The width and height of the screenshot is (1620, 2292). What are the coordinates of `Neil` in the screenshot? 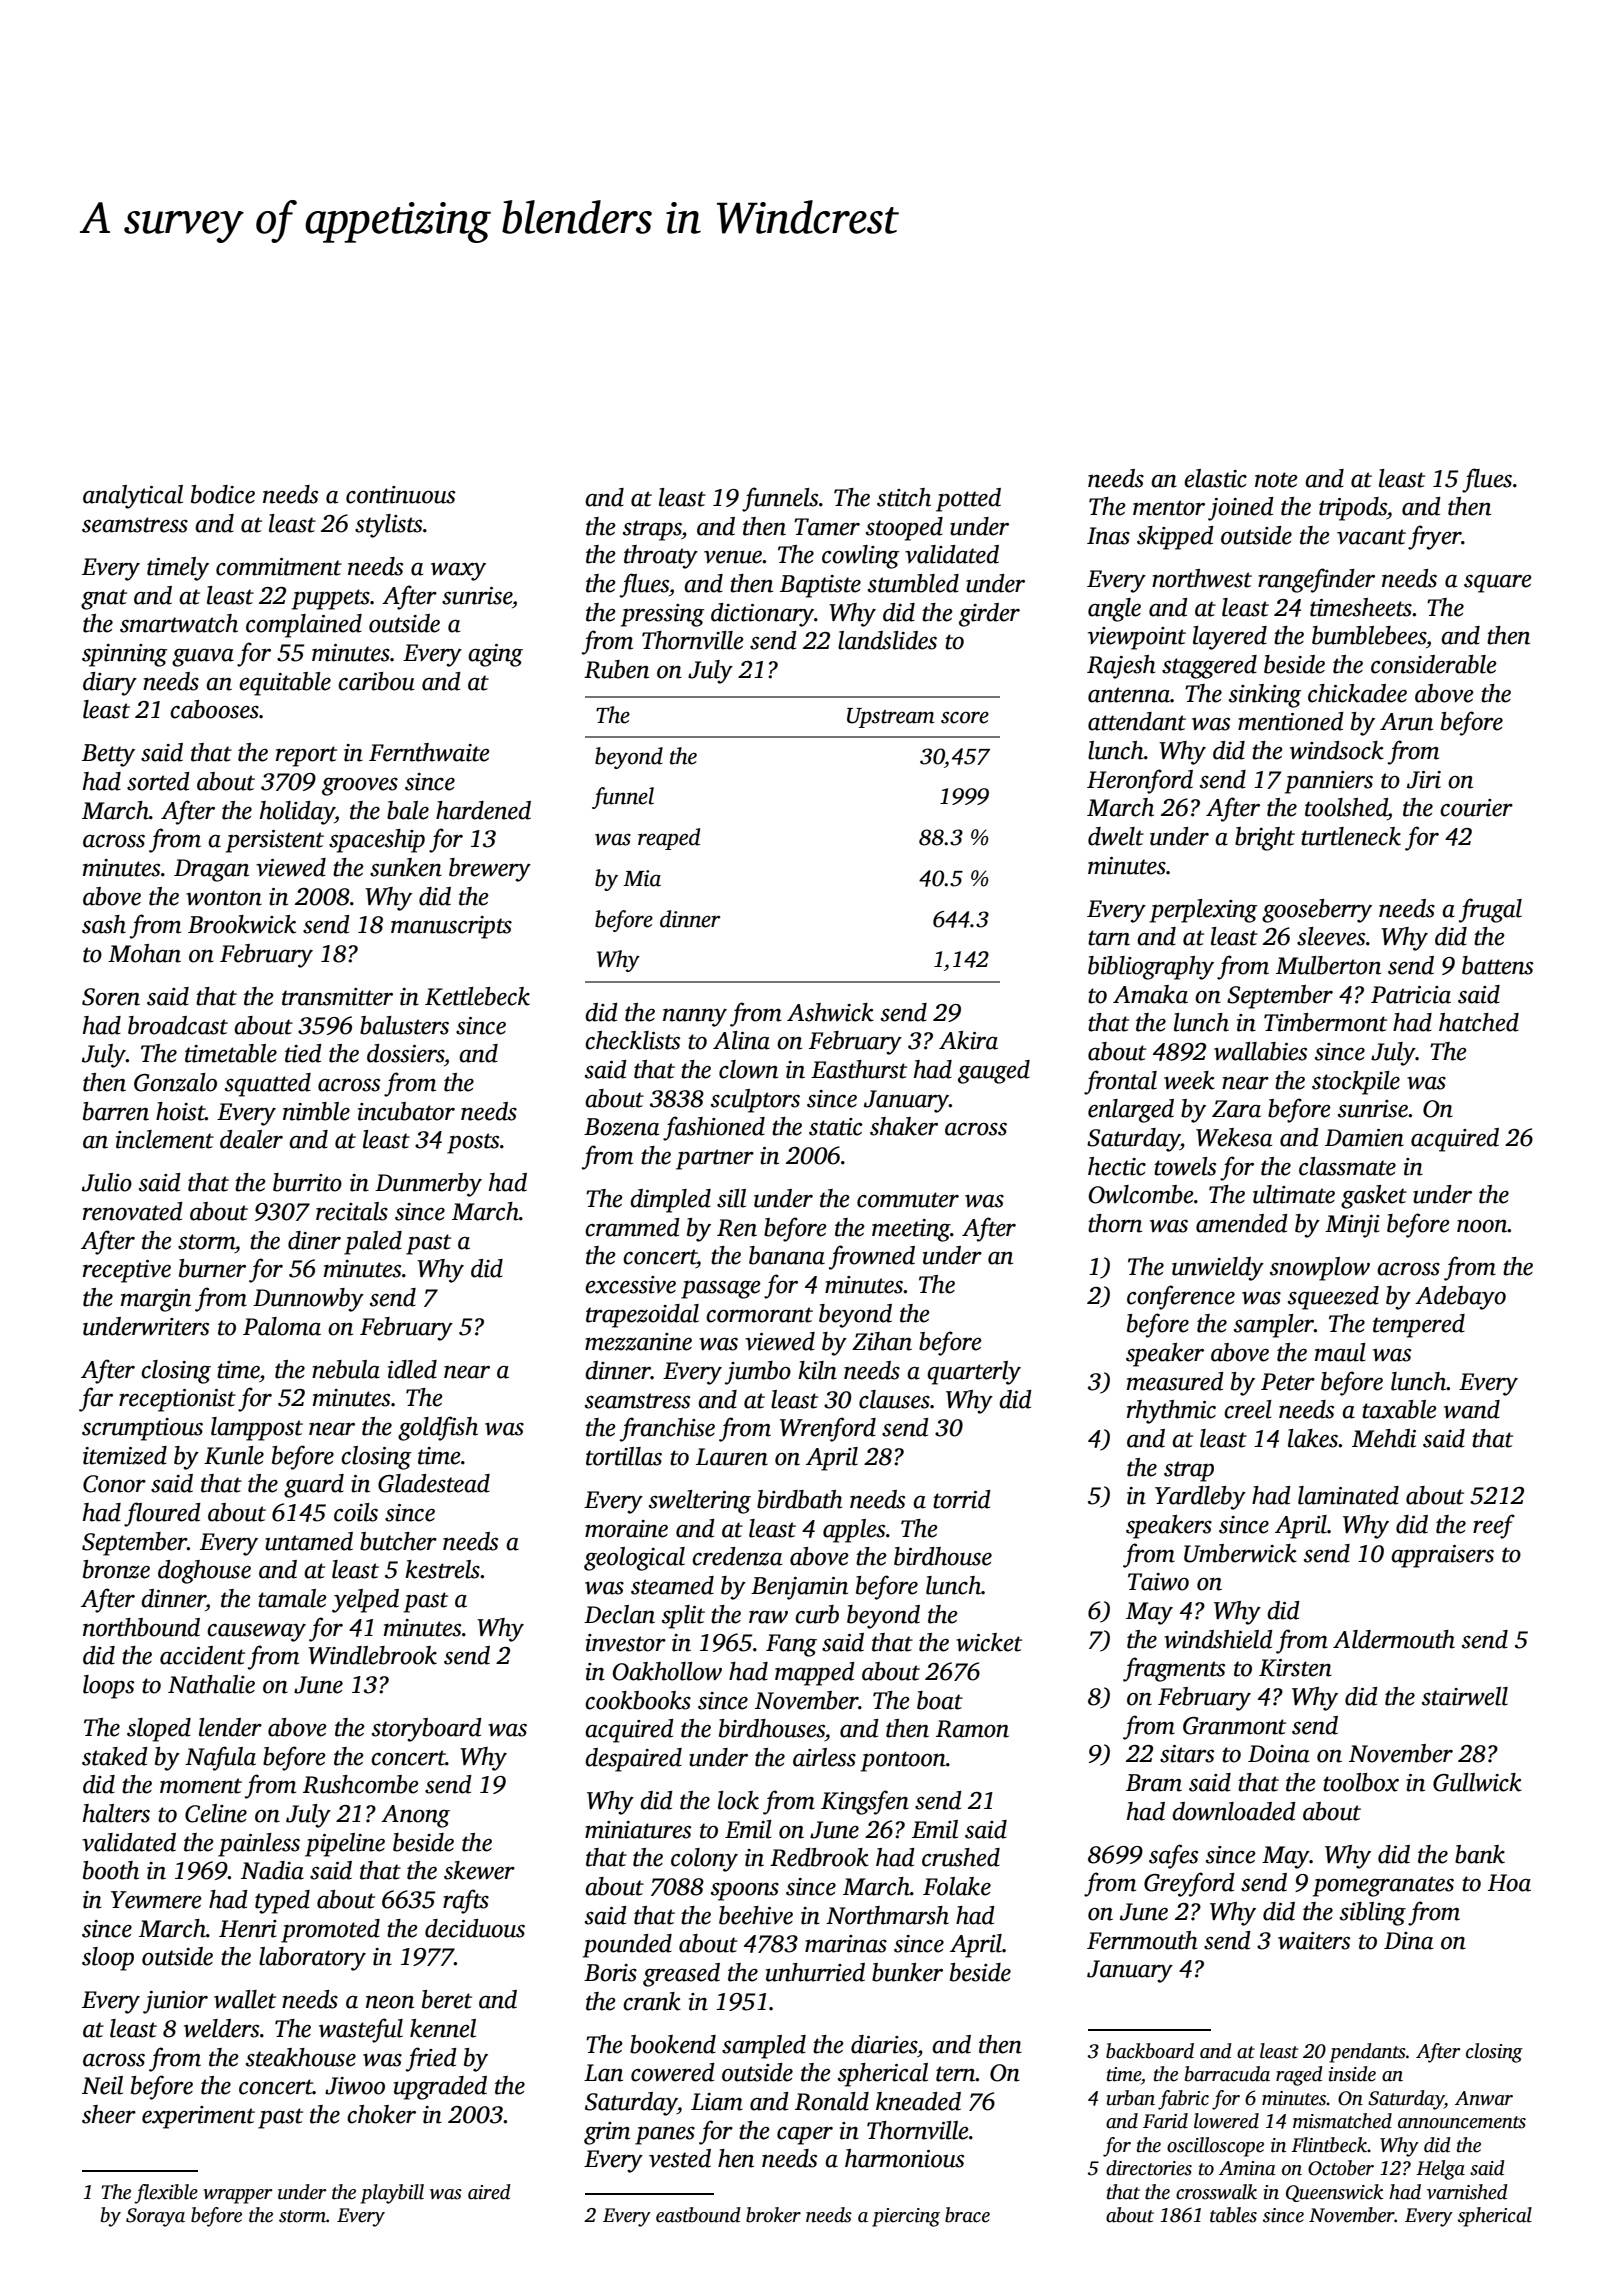 It's located at (102, 2085).
